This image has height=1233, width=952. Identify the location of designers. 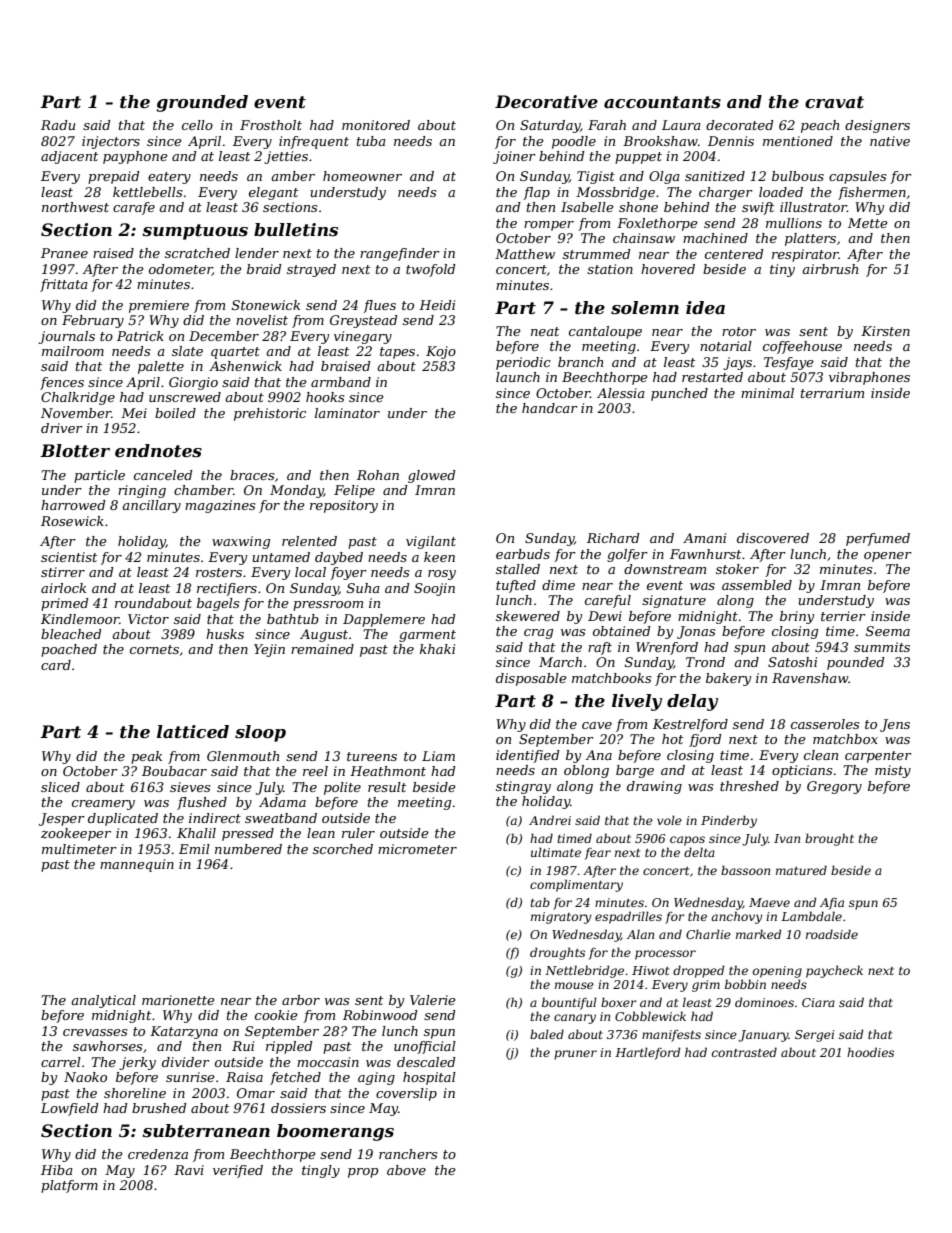
(877, 126).
